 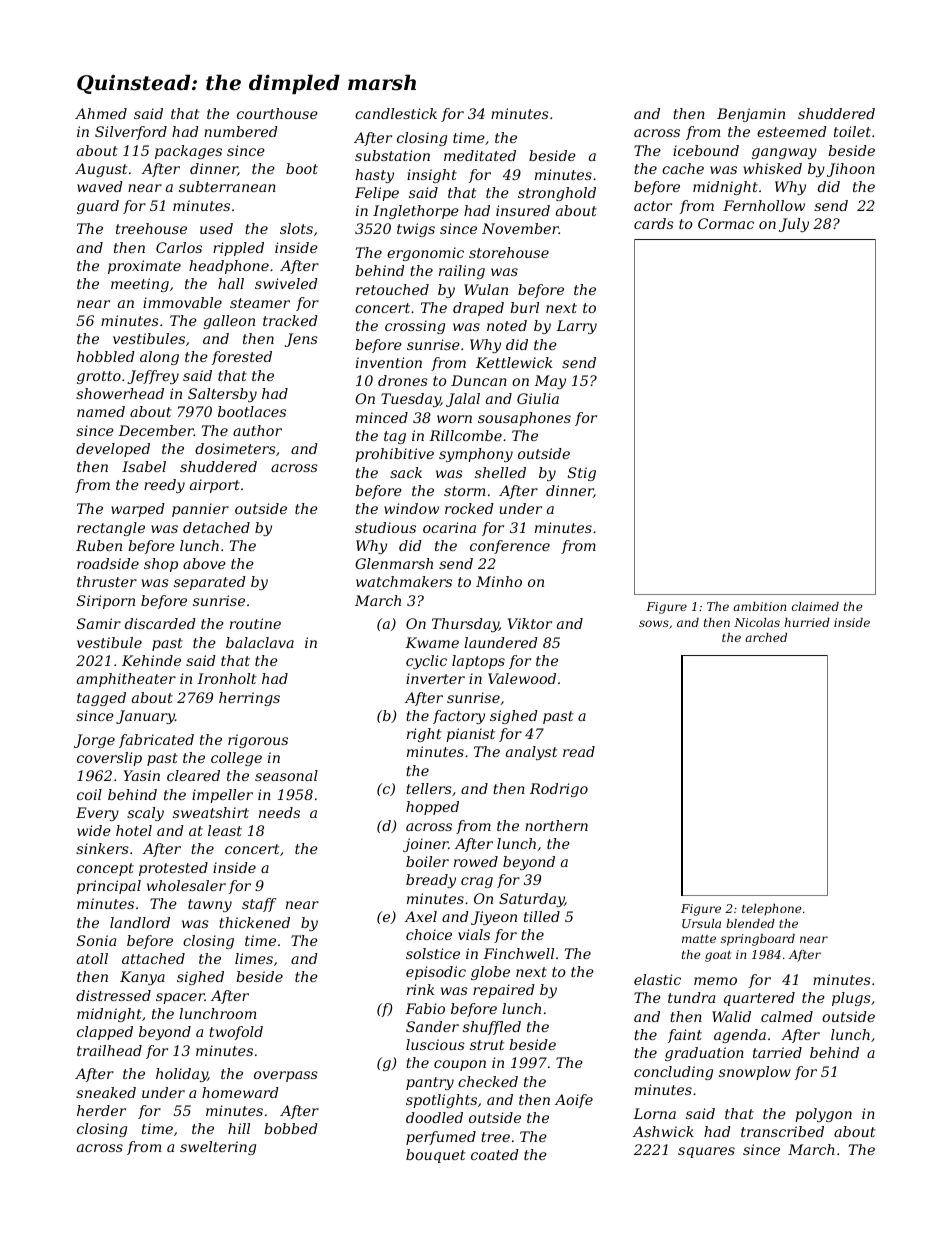 I want to click on Fernhollow, so click(x=764, y=205).
